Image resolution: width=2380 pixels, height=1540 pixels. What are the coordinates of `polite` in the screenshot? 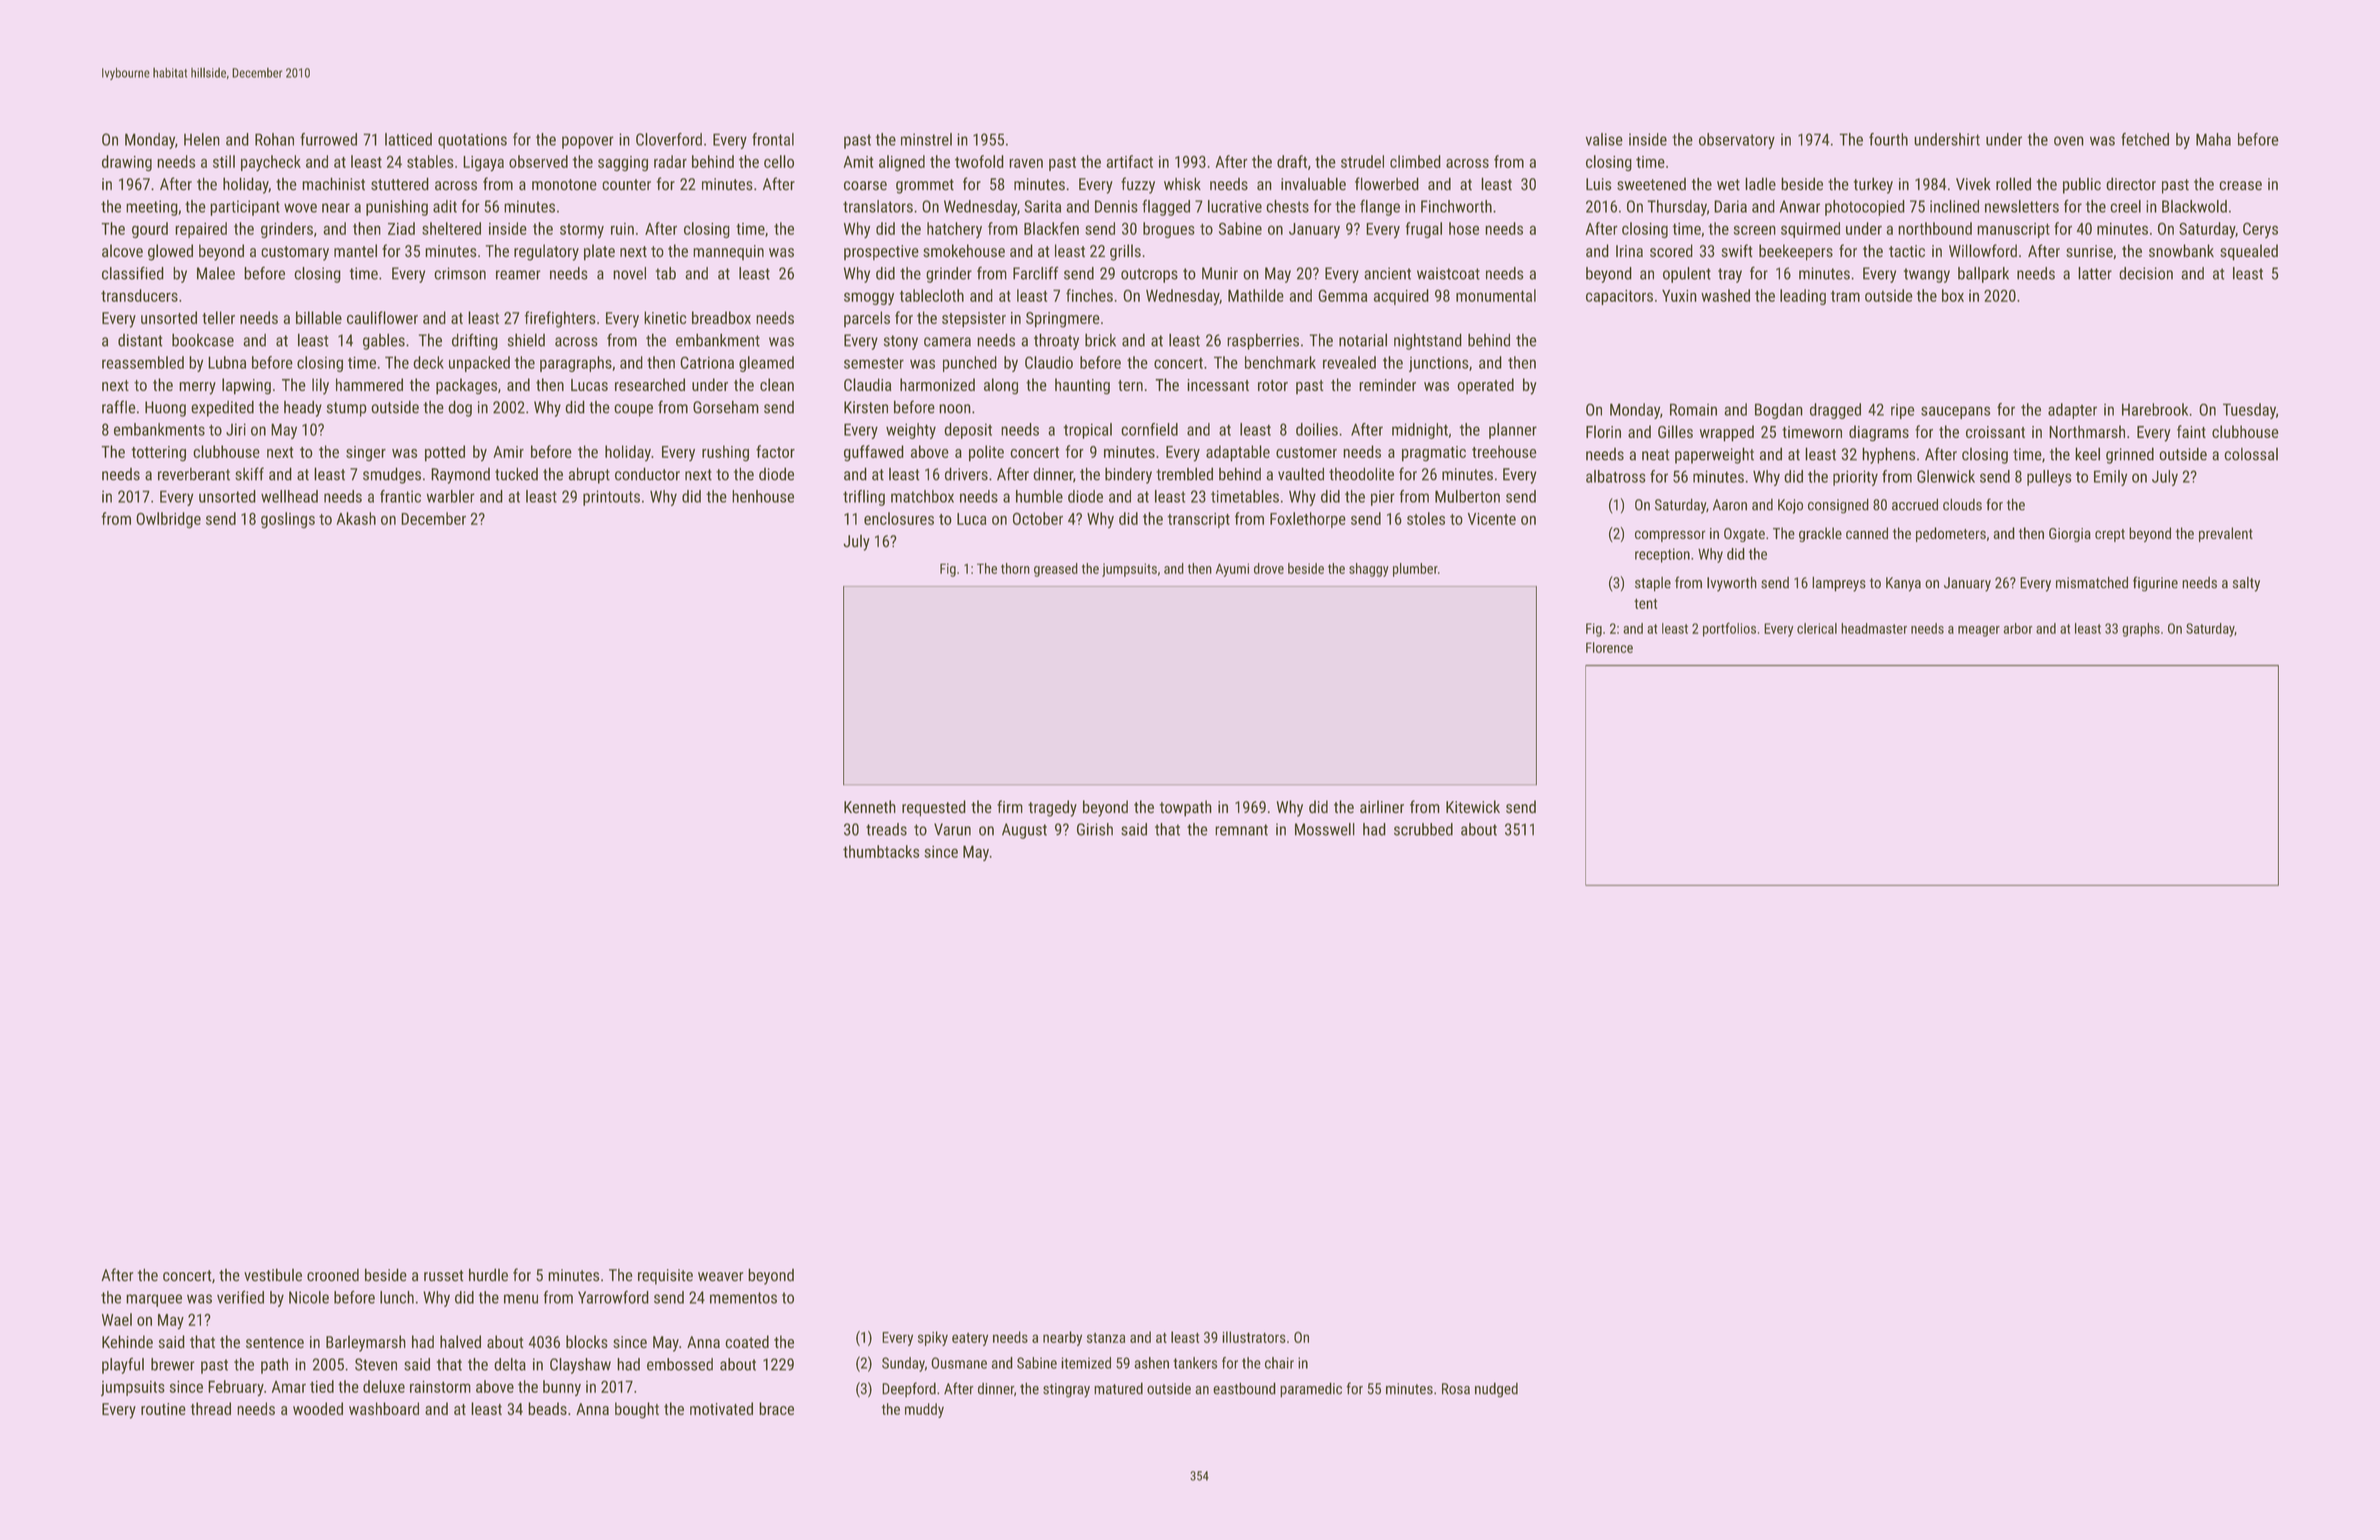 It's located at (986, 453).
